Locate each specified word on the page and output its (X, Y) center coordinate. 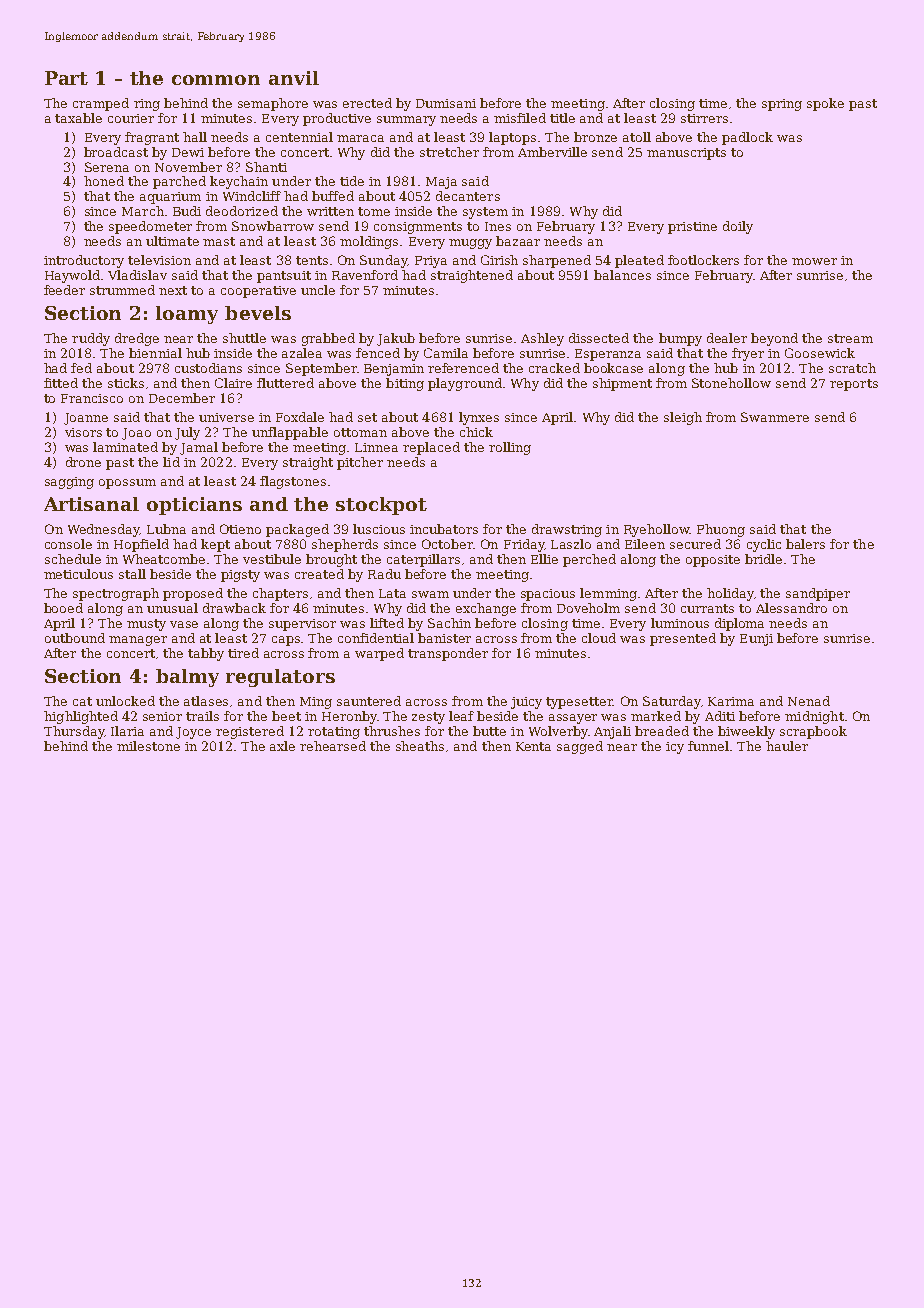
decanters (468, 196)
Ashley (542, 339)
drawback (234, 608)
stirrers (704, 118)
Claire (233, 383)
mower (814, 261)
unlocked (125, 701)
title (562, 118)
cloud (599, 638)
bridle (763, 559)
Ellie (544, 559)
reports (854, 385)
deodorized (242, 211)
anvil (294, 78)
